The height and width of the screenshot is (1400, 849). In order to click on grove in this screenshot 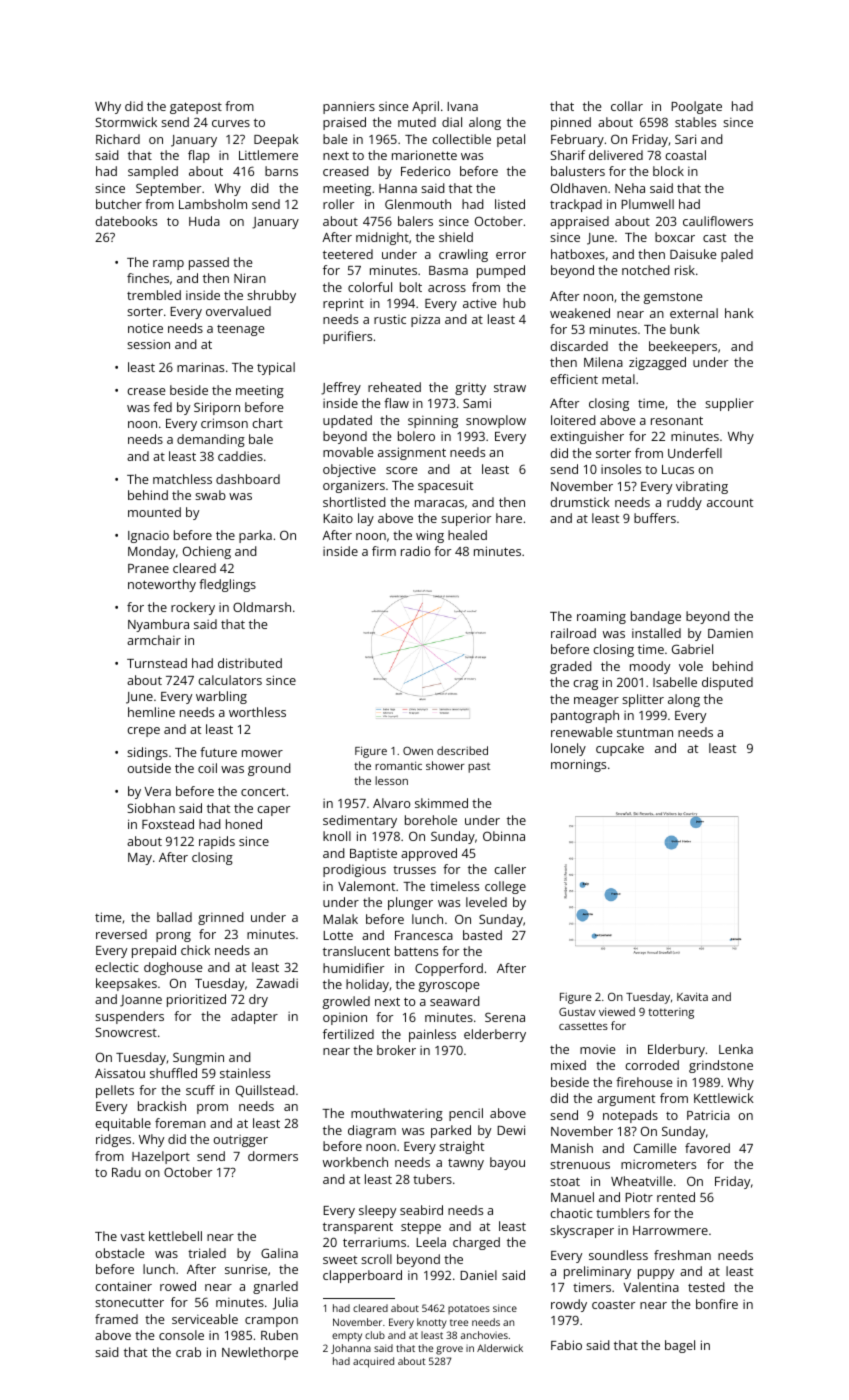, I will do `click(449, 1350)`.
